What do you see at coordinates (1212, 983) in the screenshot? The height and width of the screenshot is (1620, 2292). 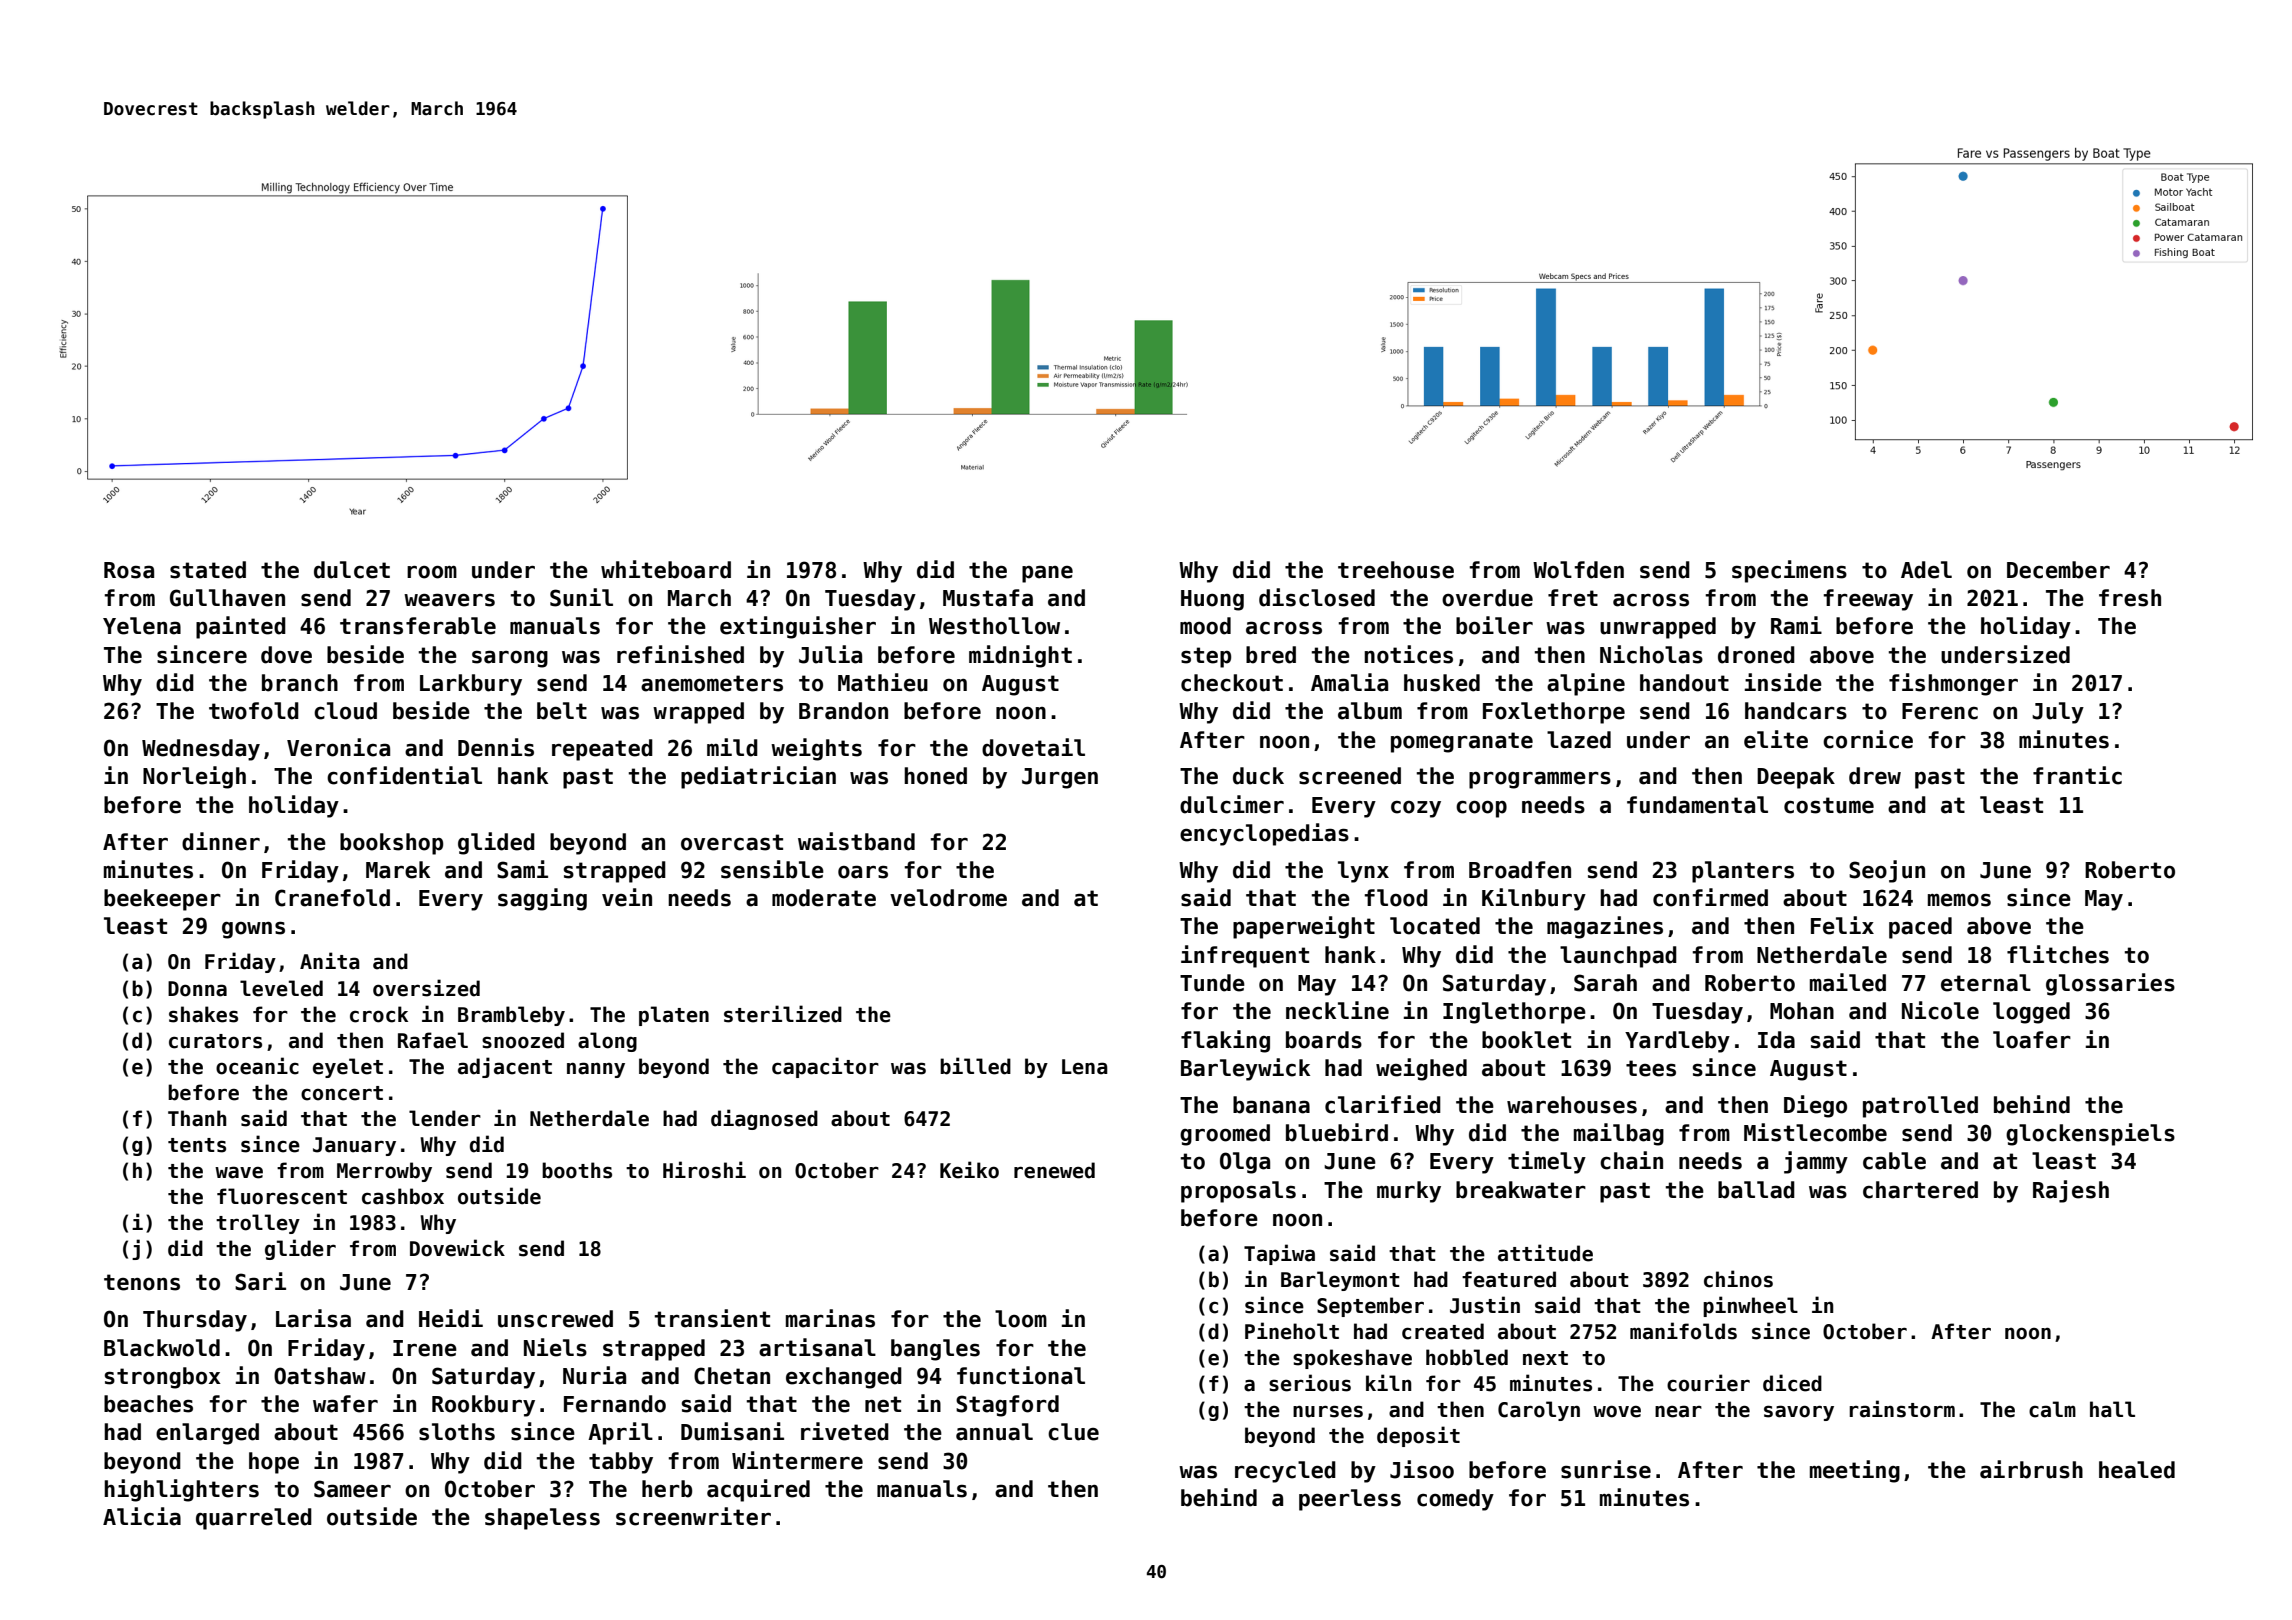 I see `Tunde` at bounding box center [1212, 983].
